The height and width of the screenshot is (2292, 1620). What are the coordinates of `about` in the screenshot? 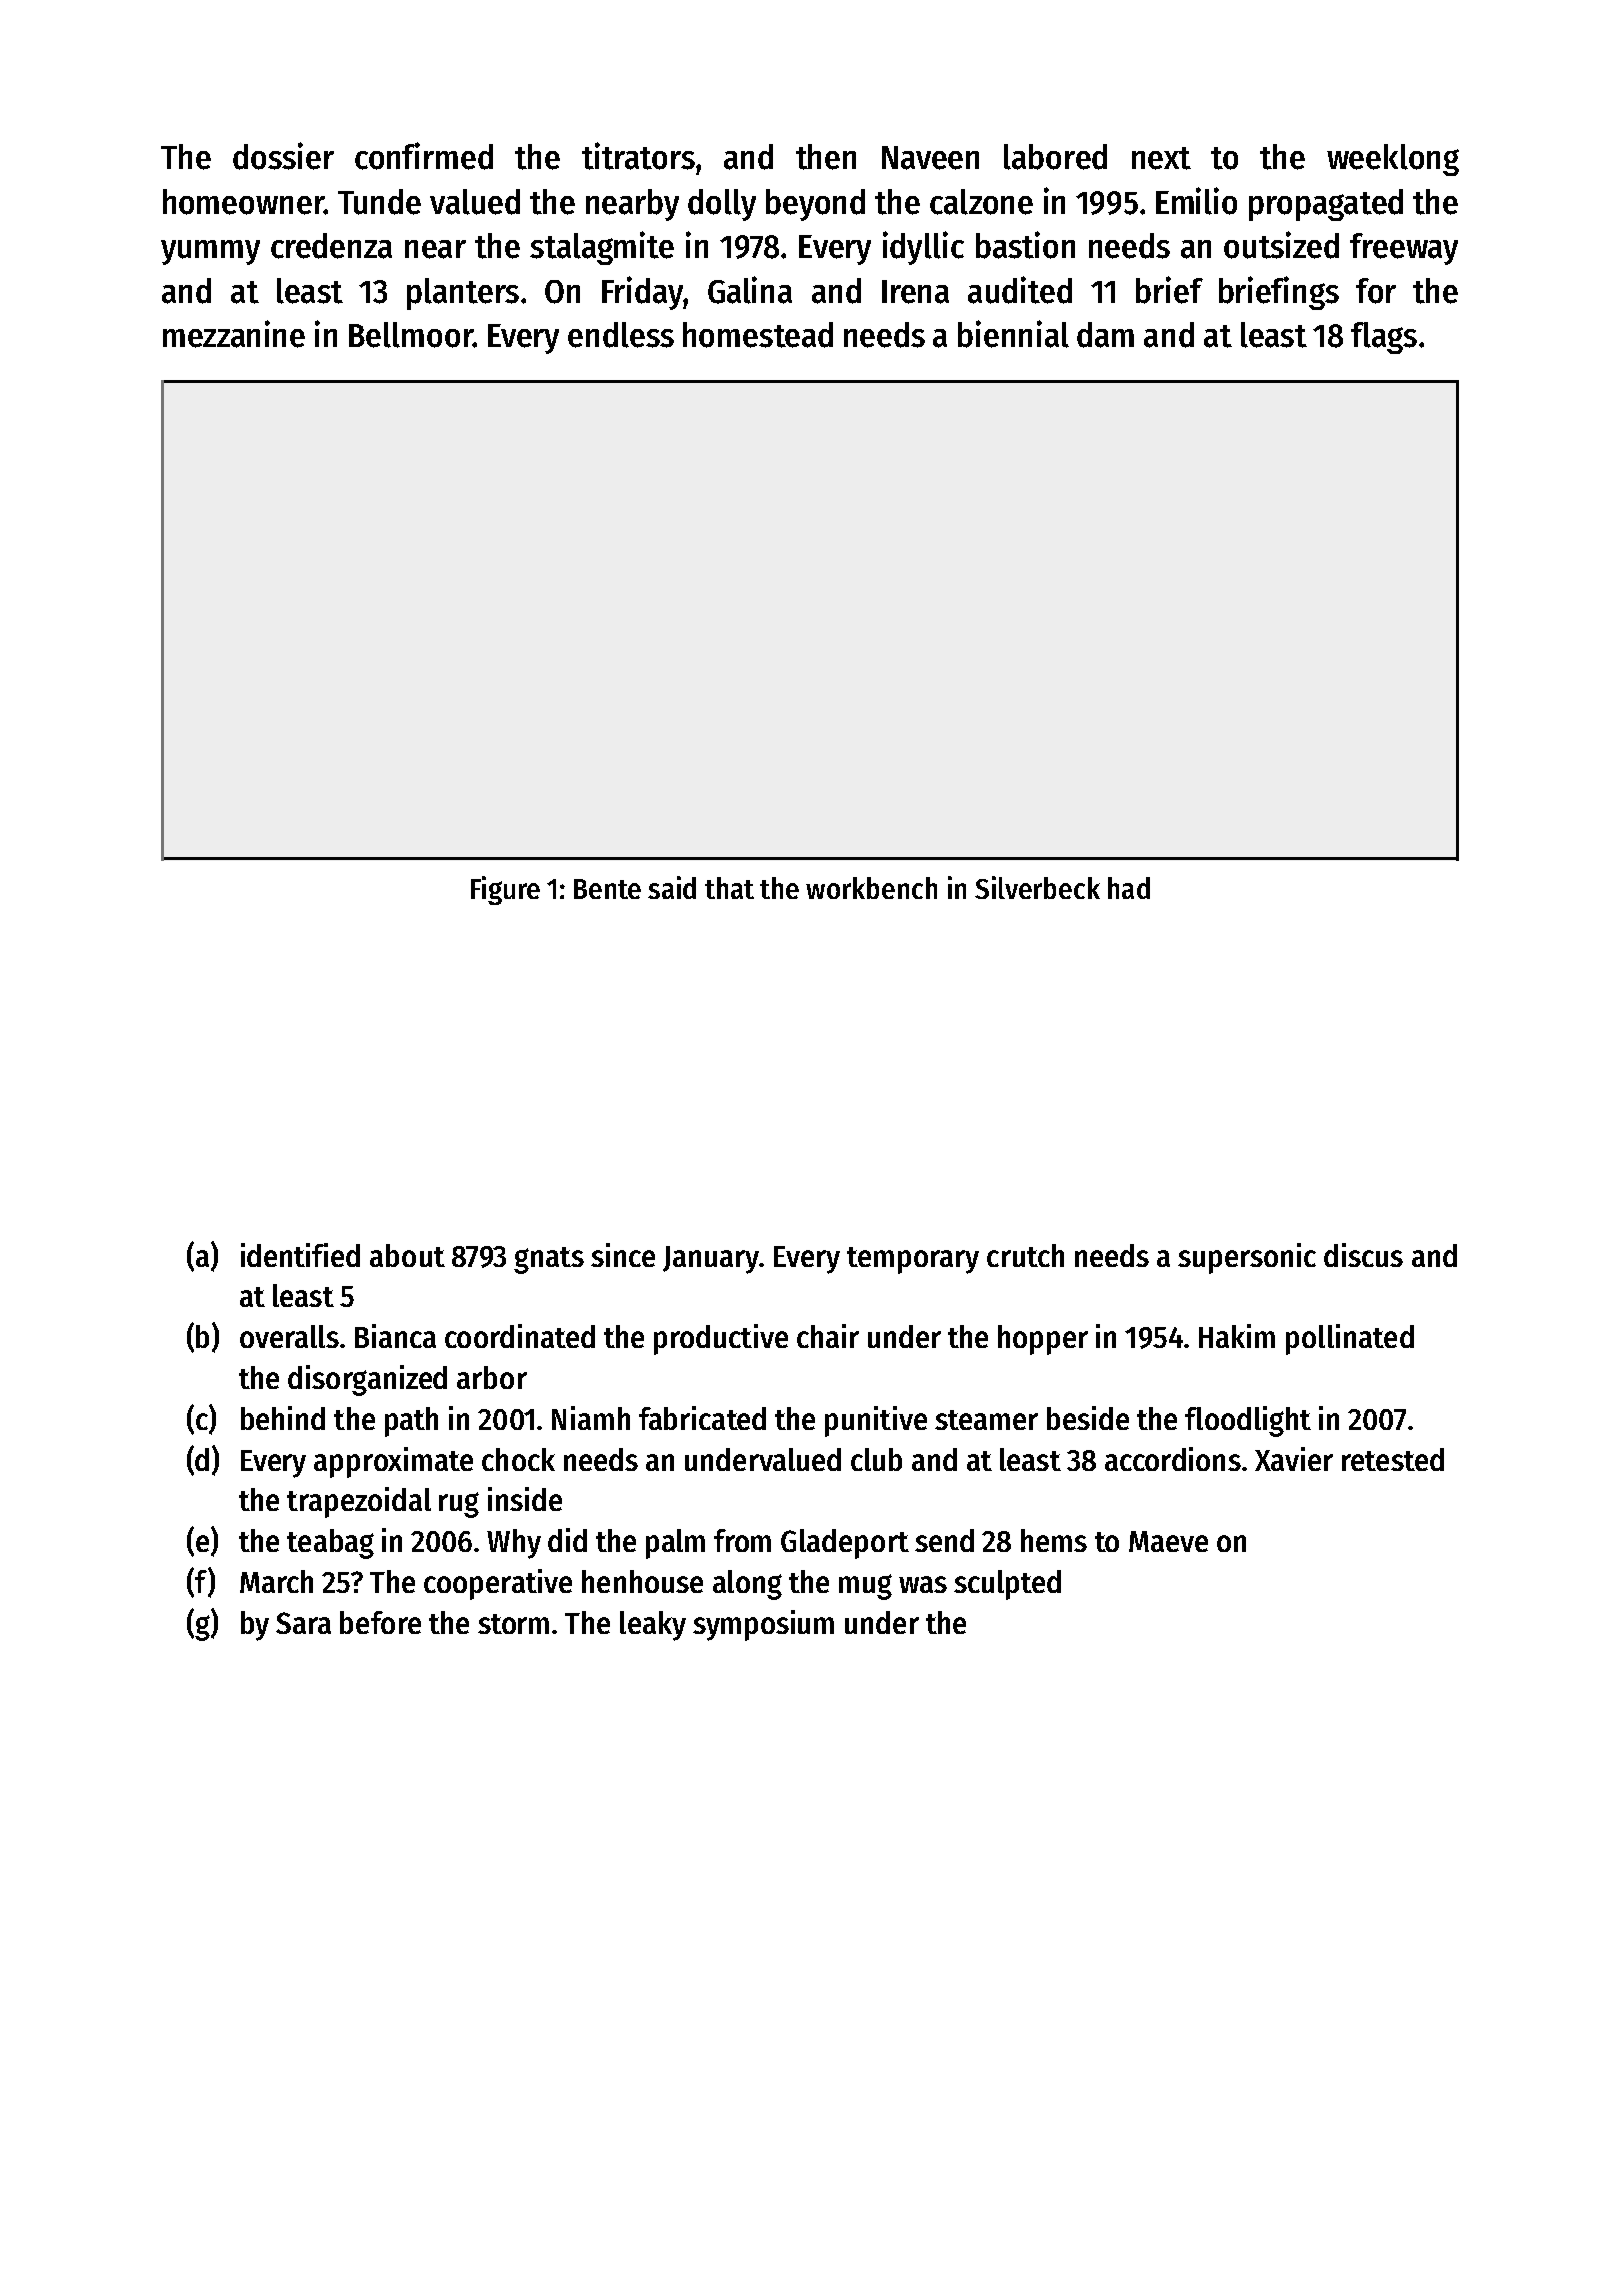 It's located at (407, 1255).
